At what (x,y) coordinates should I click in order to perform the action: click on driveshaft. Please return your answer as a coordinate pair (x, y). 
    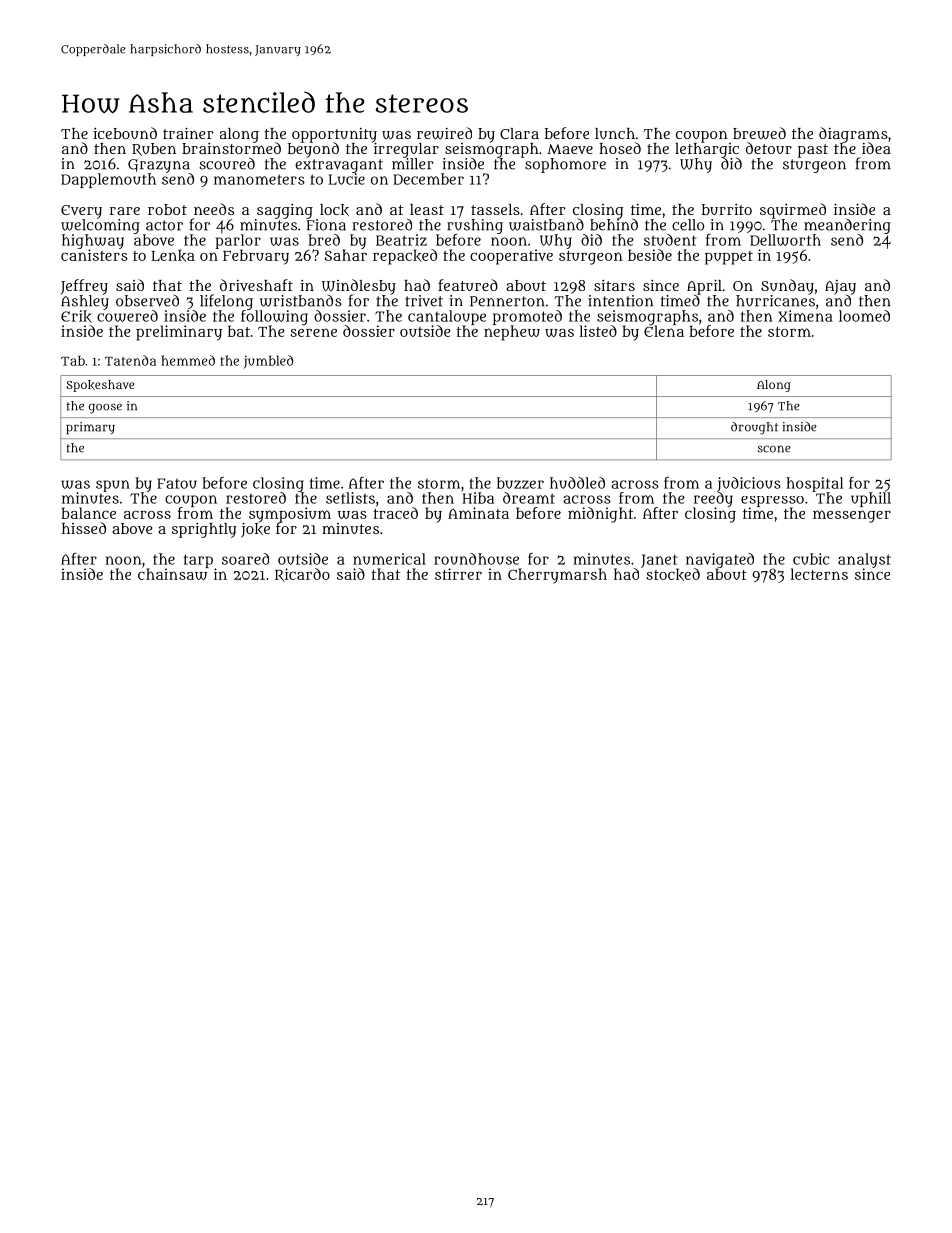
    Looking at the image, I should click on (256, 285).
